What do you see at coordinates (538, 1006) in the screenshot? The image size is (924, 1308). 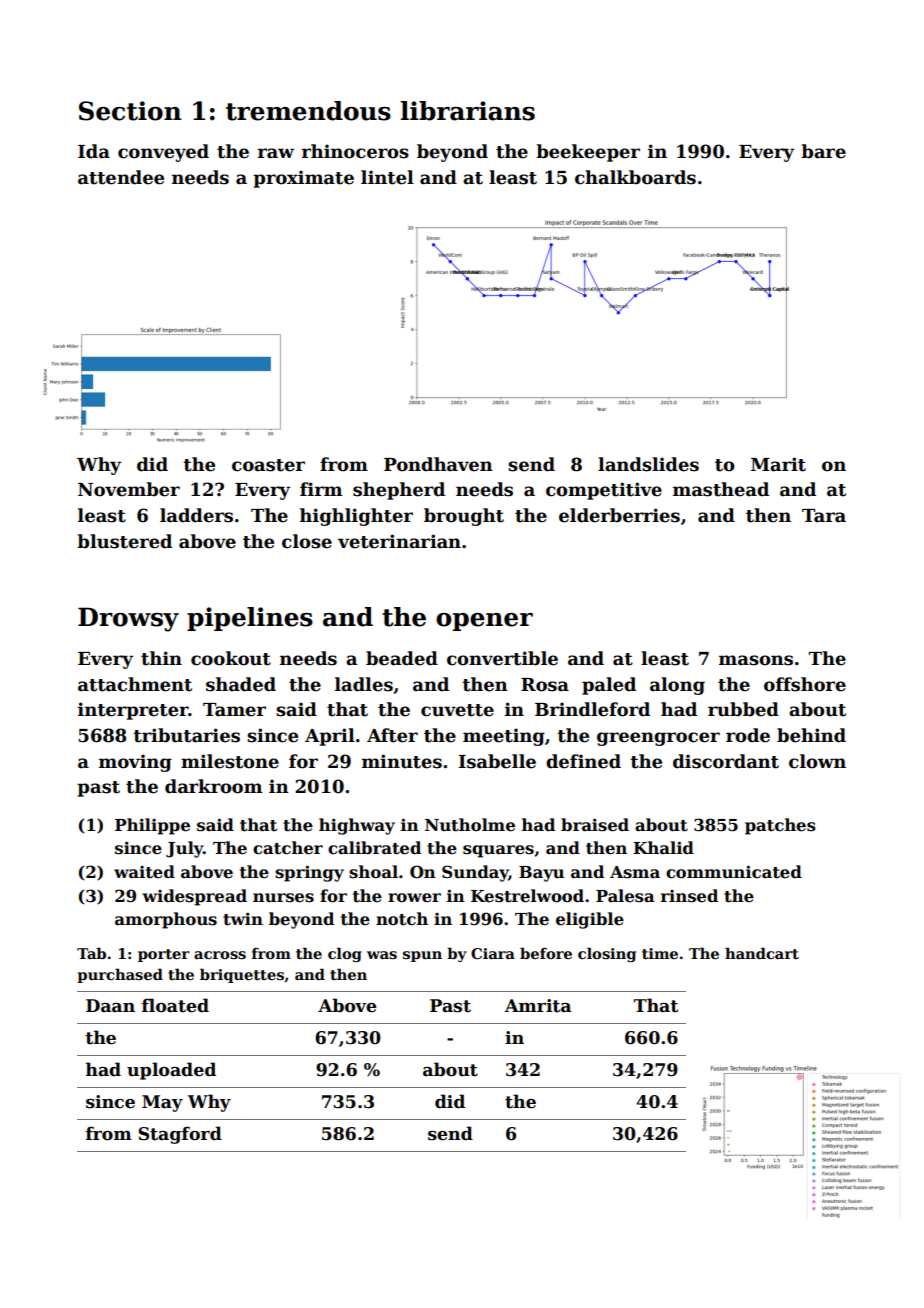 I see `Amrita` at bounding box center [538, 1006].
